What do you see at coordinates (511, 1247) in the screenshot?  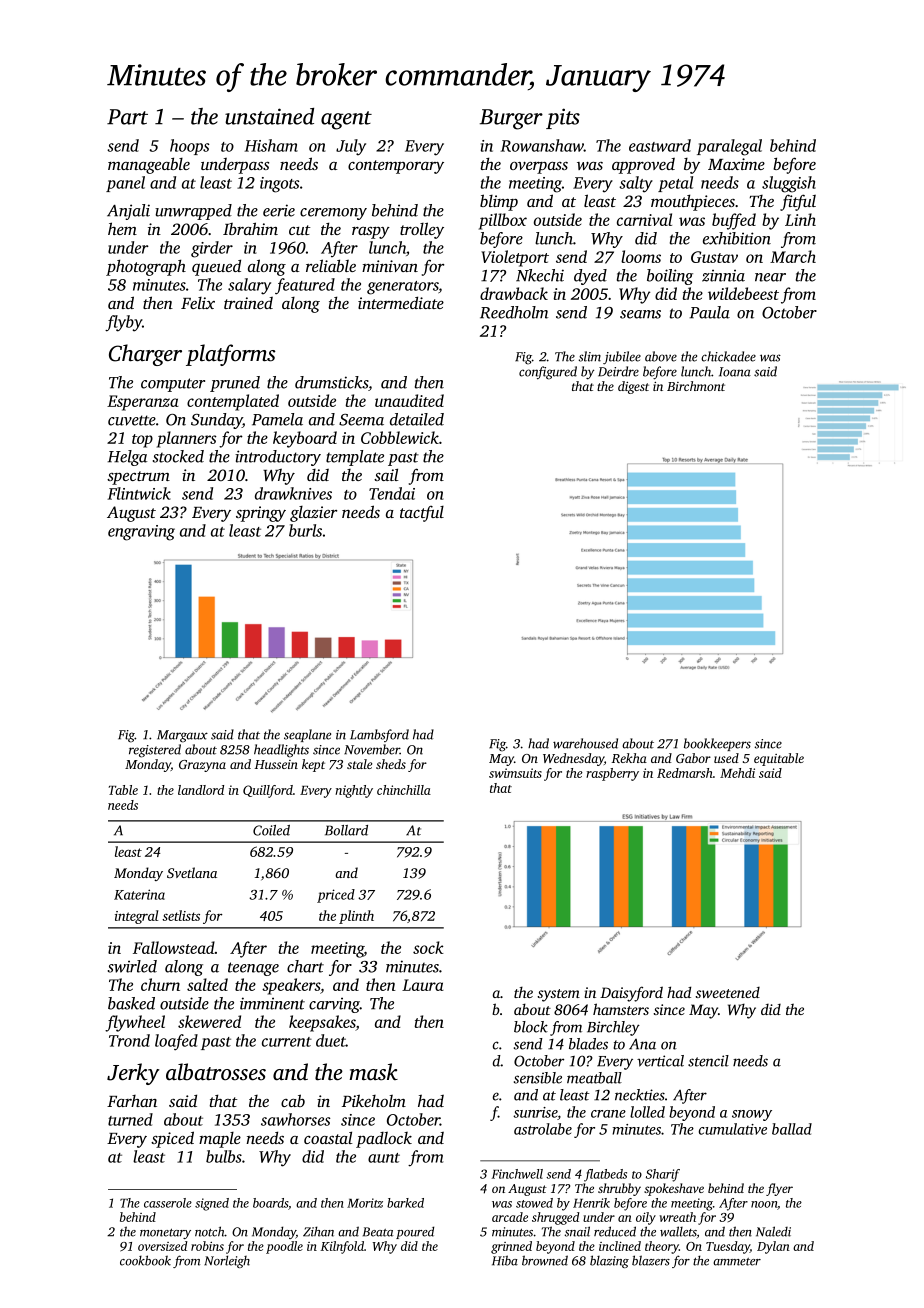 I see `grinned` at bounding box center [511, 1247].
